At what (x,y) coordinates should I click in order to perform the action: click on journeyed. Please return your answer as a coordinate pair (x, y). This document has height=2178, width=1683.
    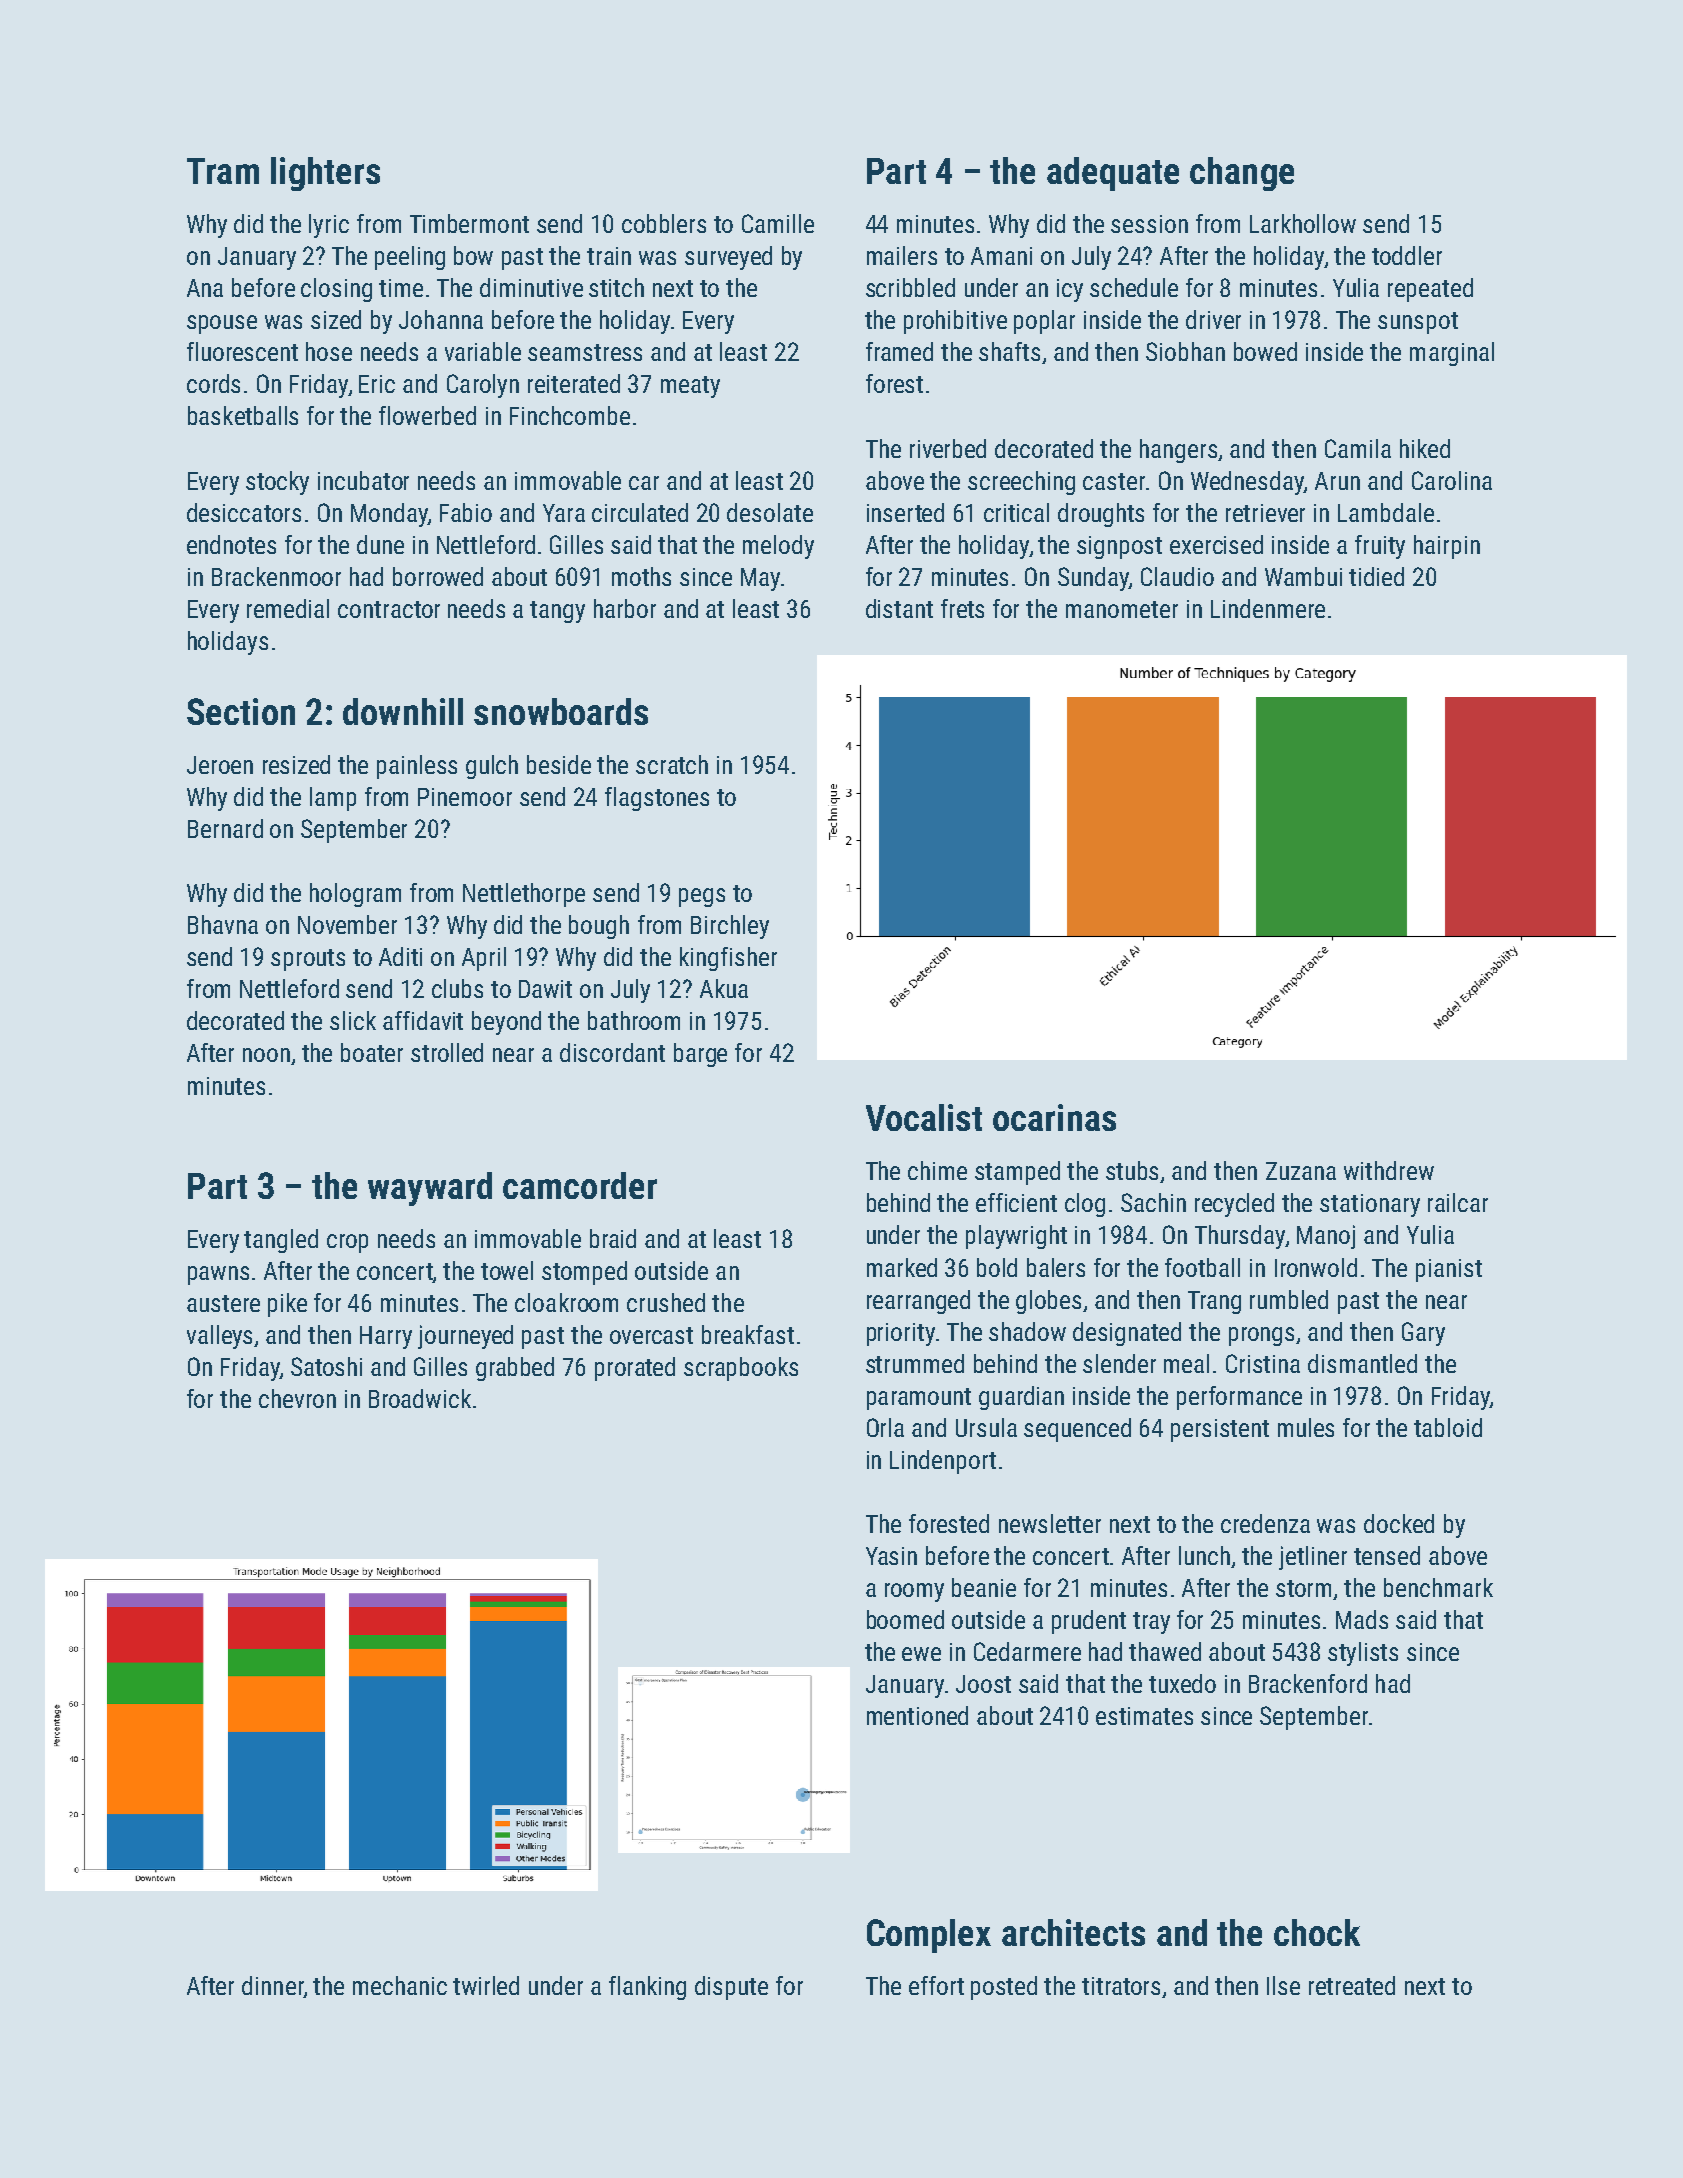
    Looking at the image, I should click on (465, 1337).
